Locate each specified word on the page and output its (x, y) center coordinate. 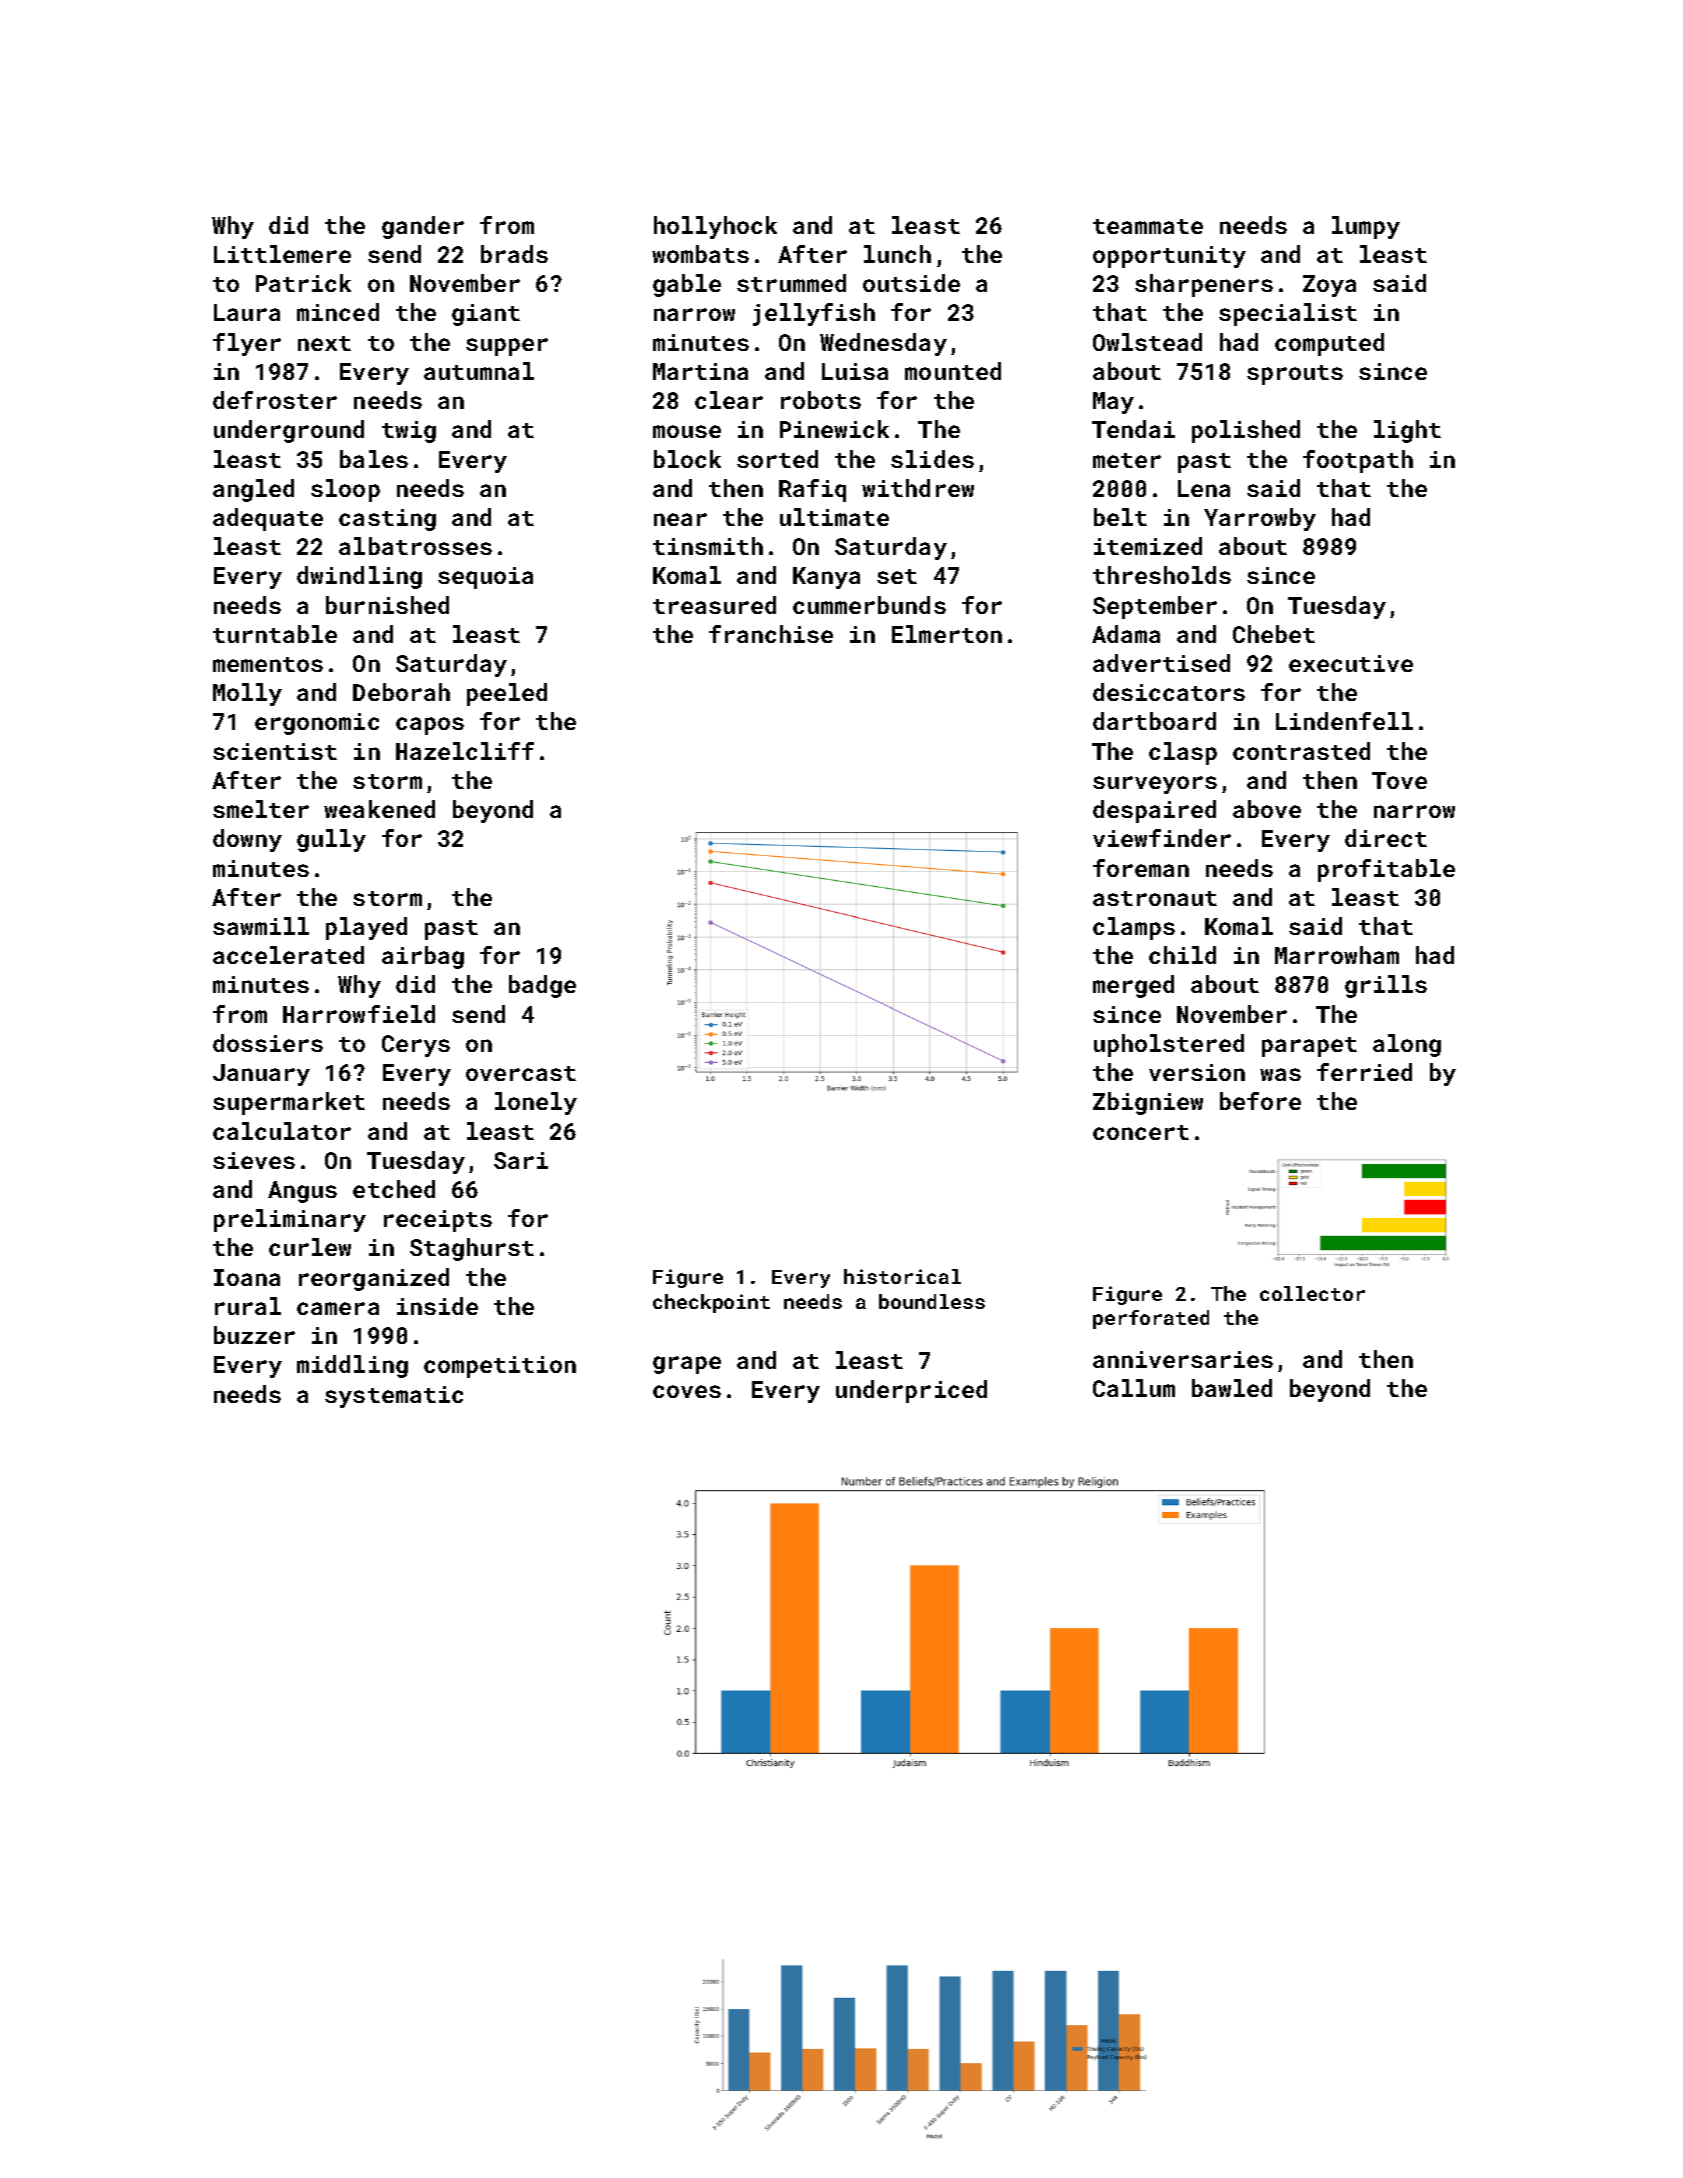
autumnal (479, 371)
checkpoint (711, 1303)
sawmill (261, 926)
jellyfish (814, 314)
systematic (394, 1397)
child (1182, 955)
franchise (771, 634)
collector (1312, 1293)
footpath (1358, 461)
